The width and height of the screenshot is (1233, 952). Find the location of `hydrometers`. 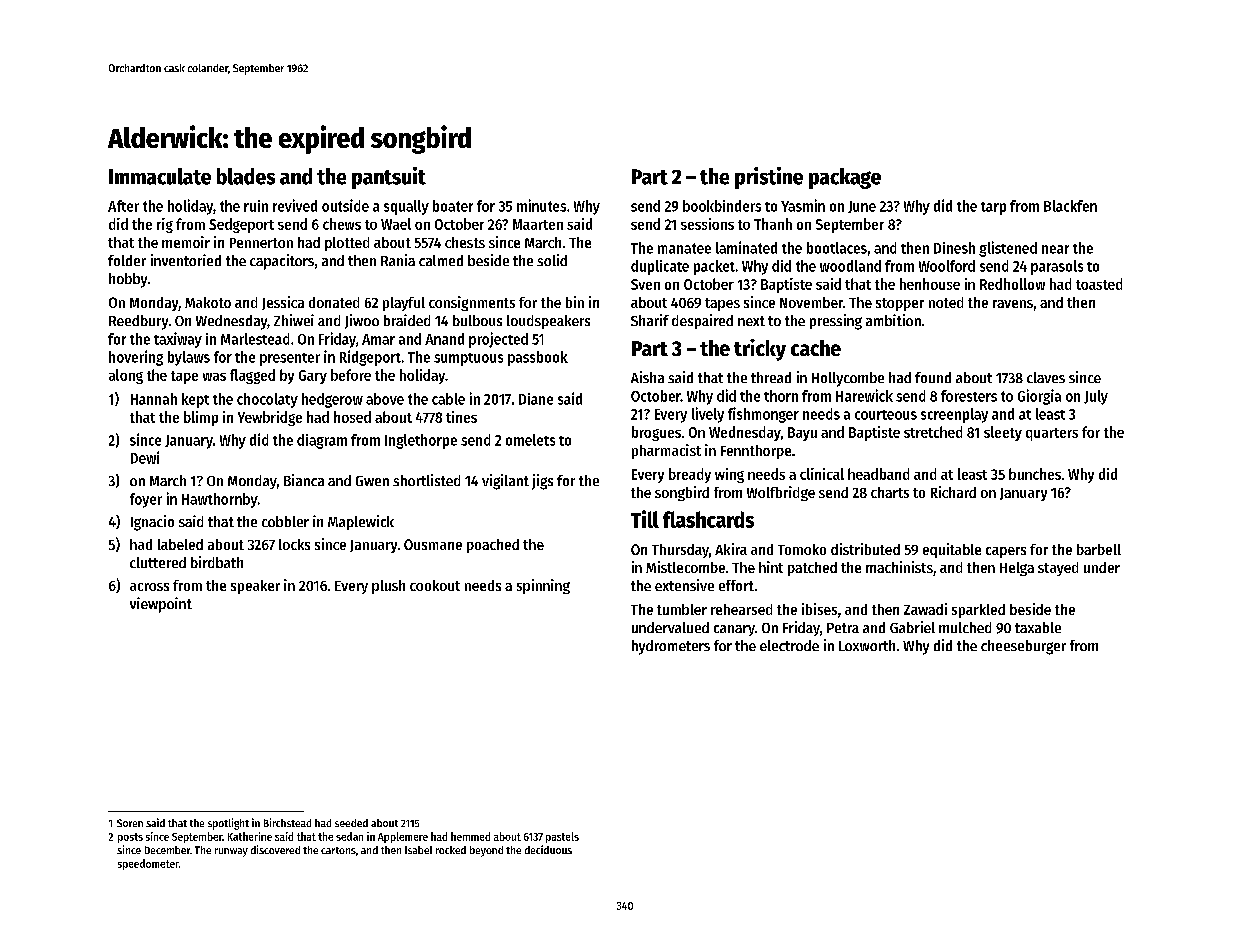

hydrometers is located at coordinates (671, 647).
